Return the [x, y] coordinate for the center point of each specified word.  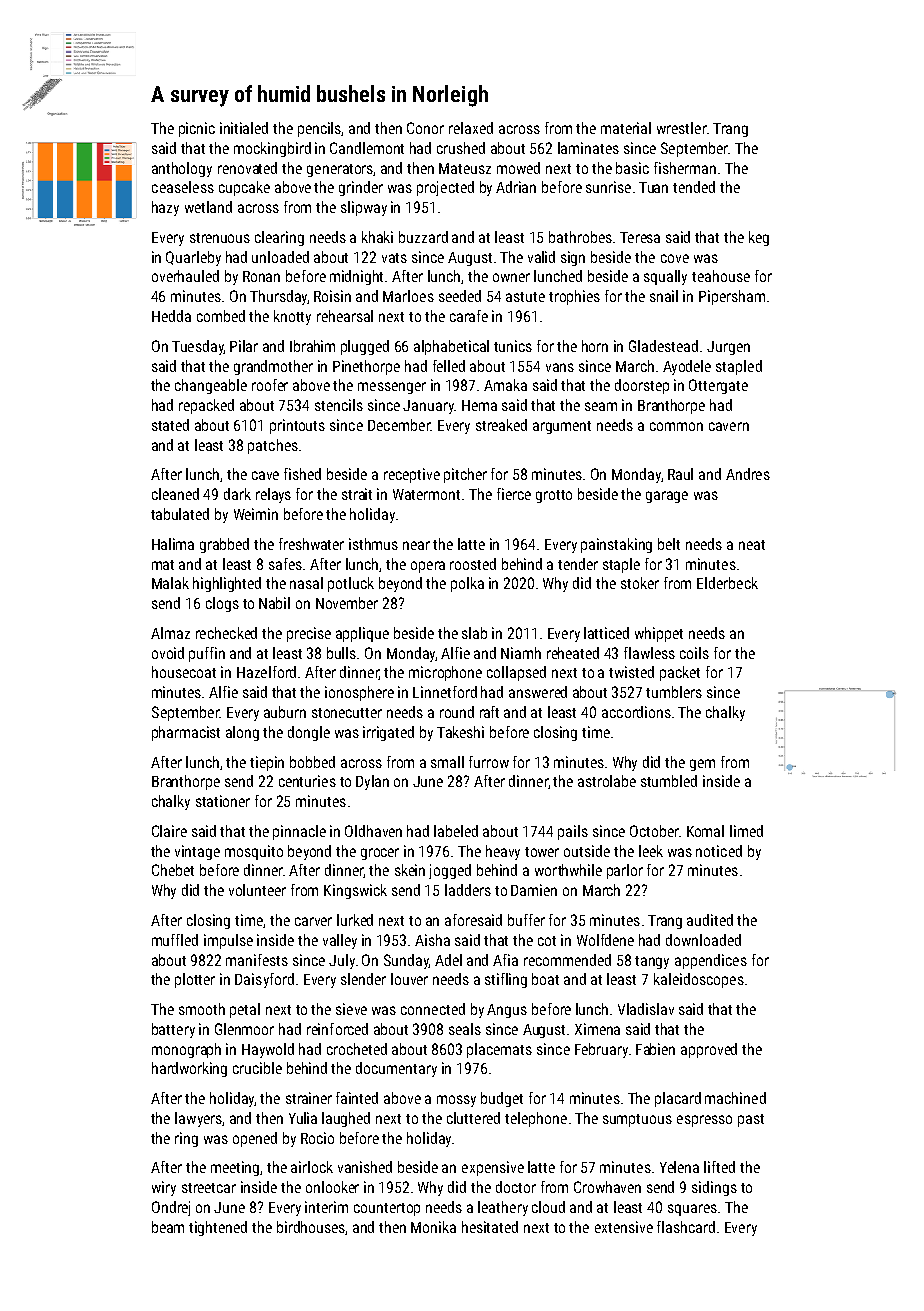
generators [340, 170]
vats [394, 258]
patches [273, 446]
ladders [468, 890]
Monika [433, 1227]
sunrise [608, 187]
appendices [711, 961]
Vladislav [646, 1009]
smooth [202, 1009]
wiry [164, 1188]
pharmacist [186, 733]
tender [578, 564]
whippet [659, 634]
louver [409, 979]
